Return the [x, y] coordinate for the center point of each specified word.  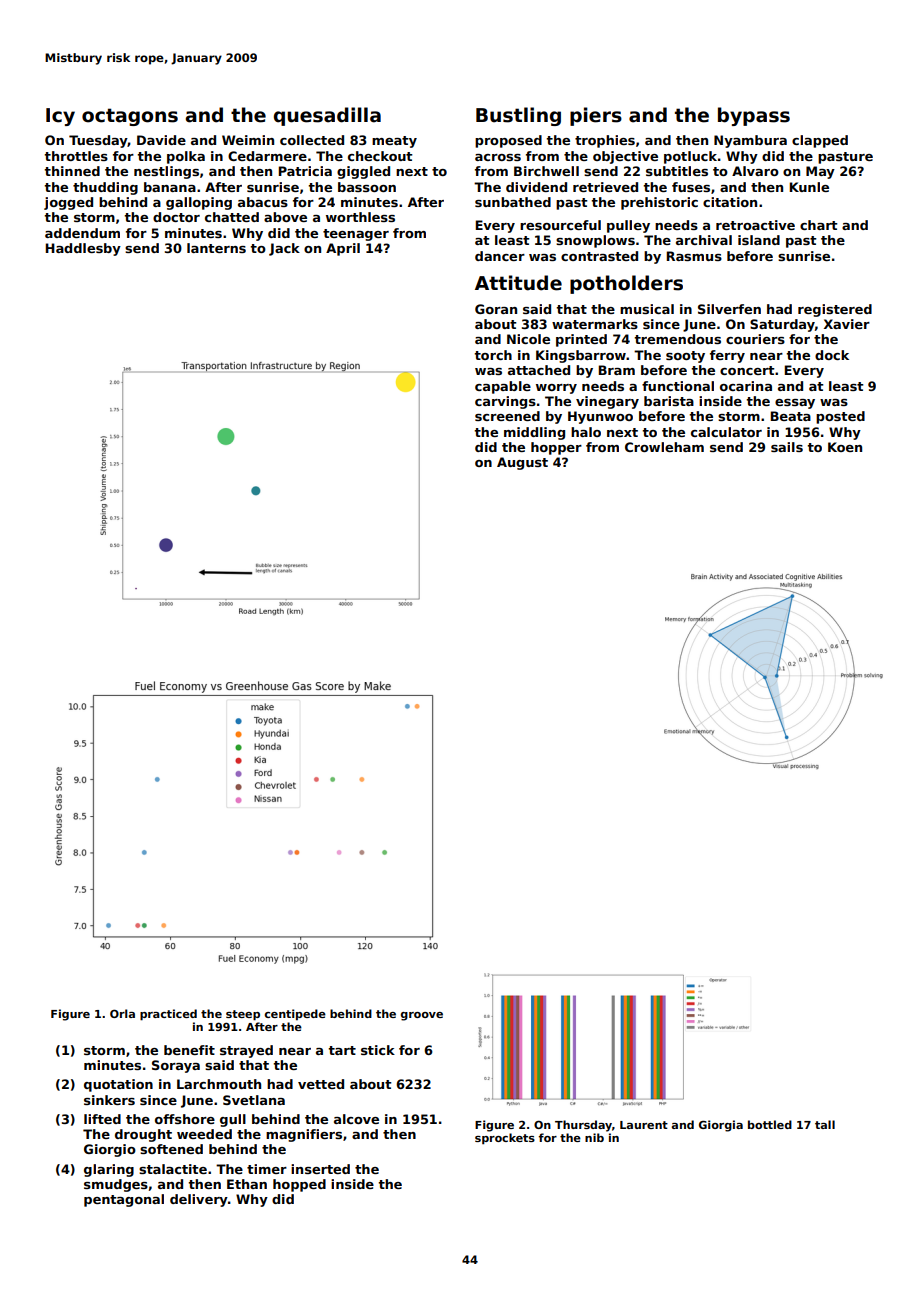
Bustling [518, 116]
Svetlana [254, 1100]
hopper [556, 448]
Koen [845, 447]
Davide [161, 140]
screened [507, 416]
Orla [122, 1013]
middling [534, 433]
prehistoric [659, 203]
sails [787, 447]
